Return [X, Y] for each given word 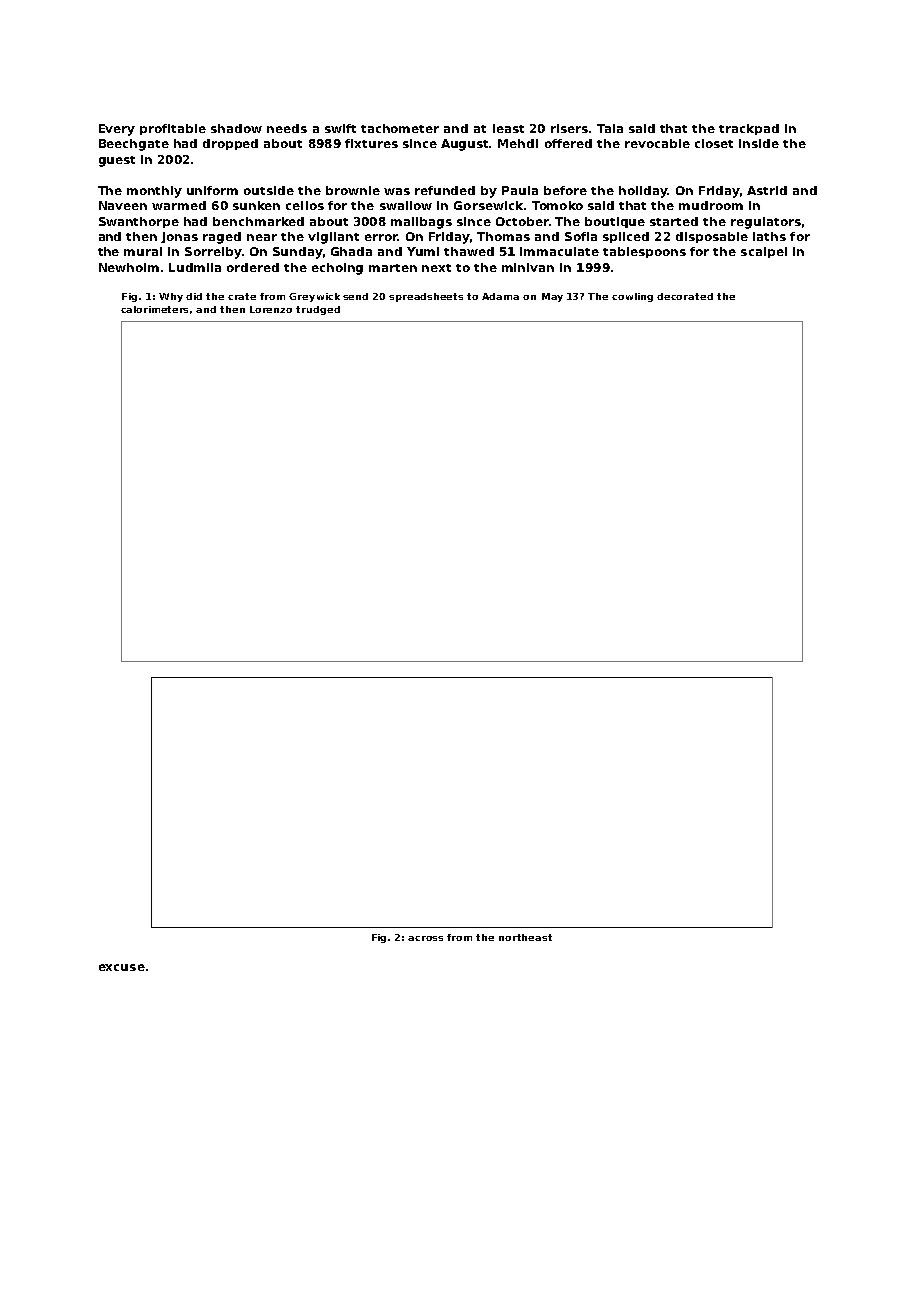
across [425, 938]
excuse [122, 967]
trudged [318, 310]
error [381, 237]
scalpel [764, 252]
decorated [685, 296]
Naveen [123, 205]
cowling [632, 297]
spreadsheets [426, 297]
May [552, 297]
